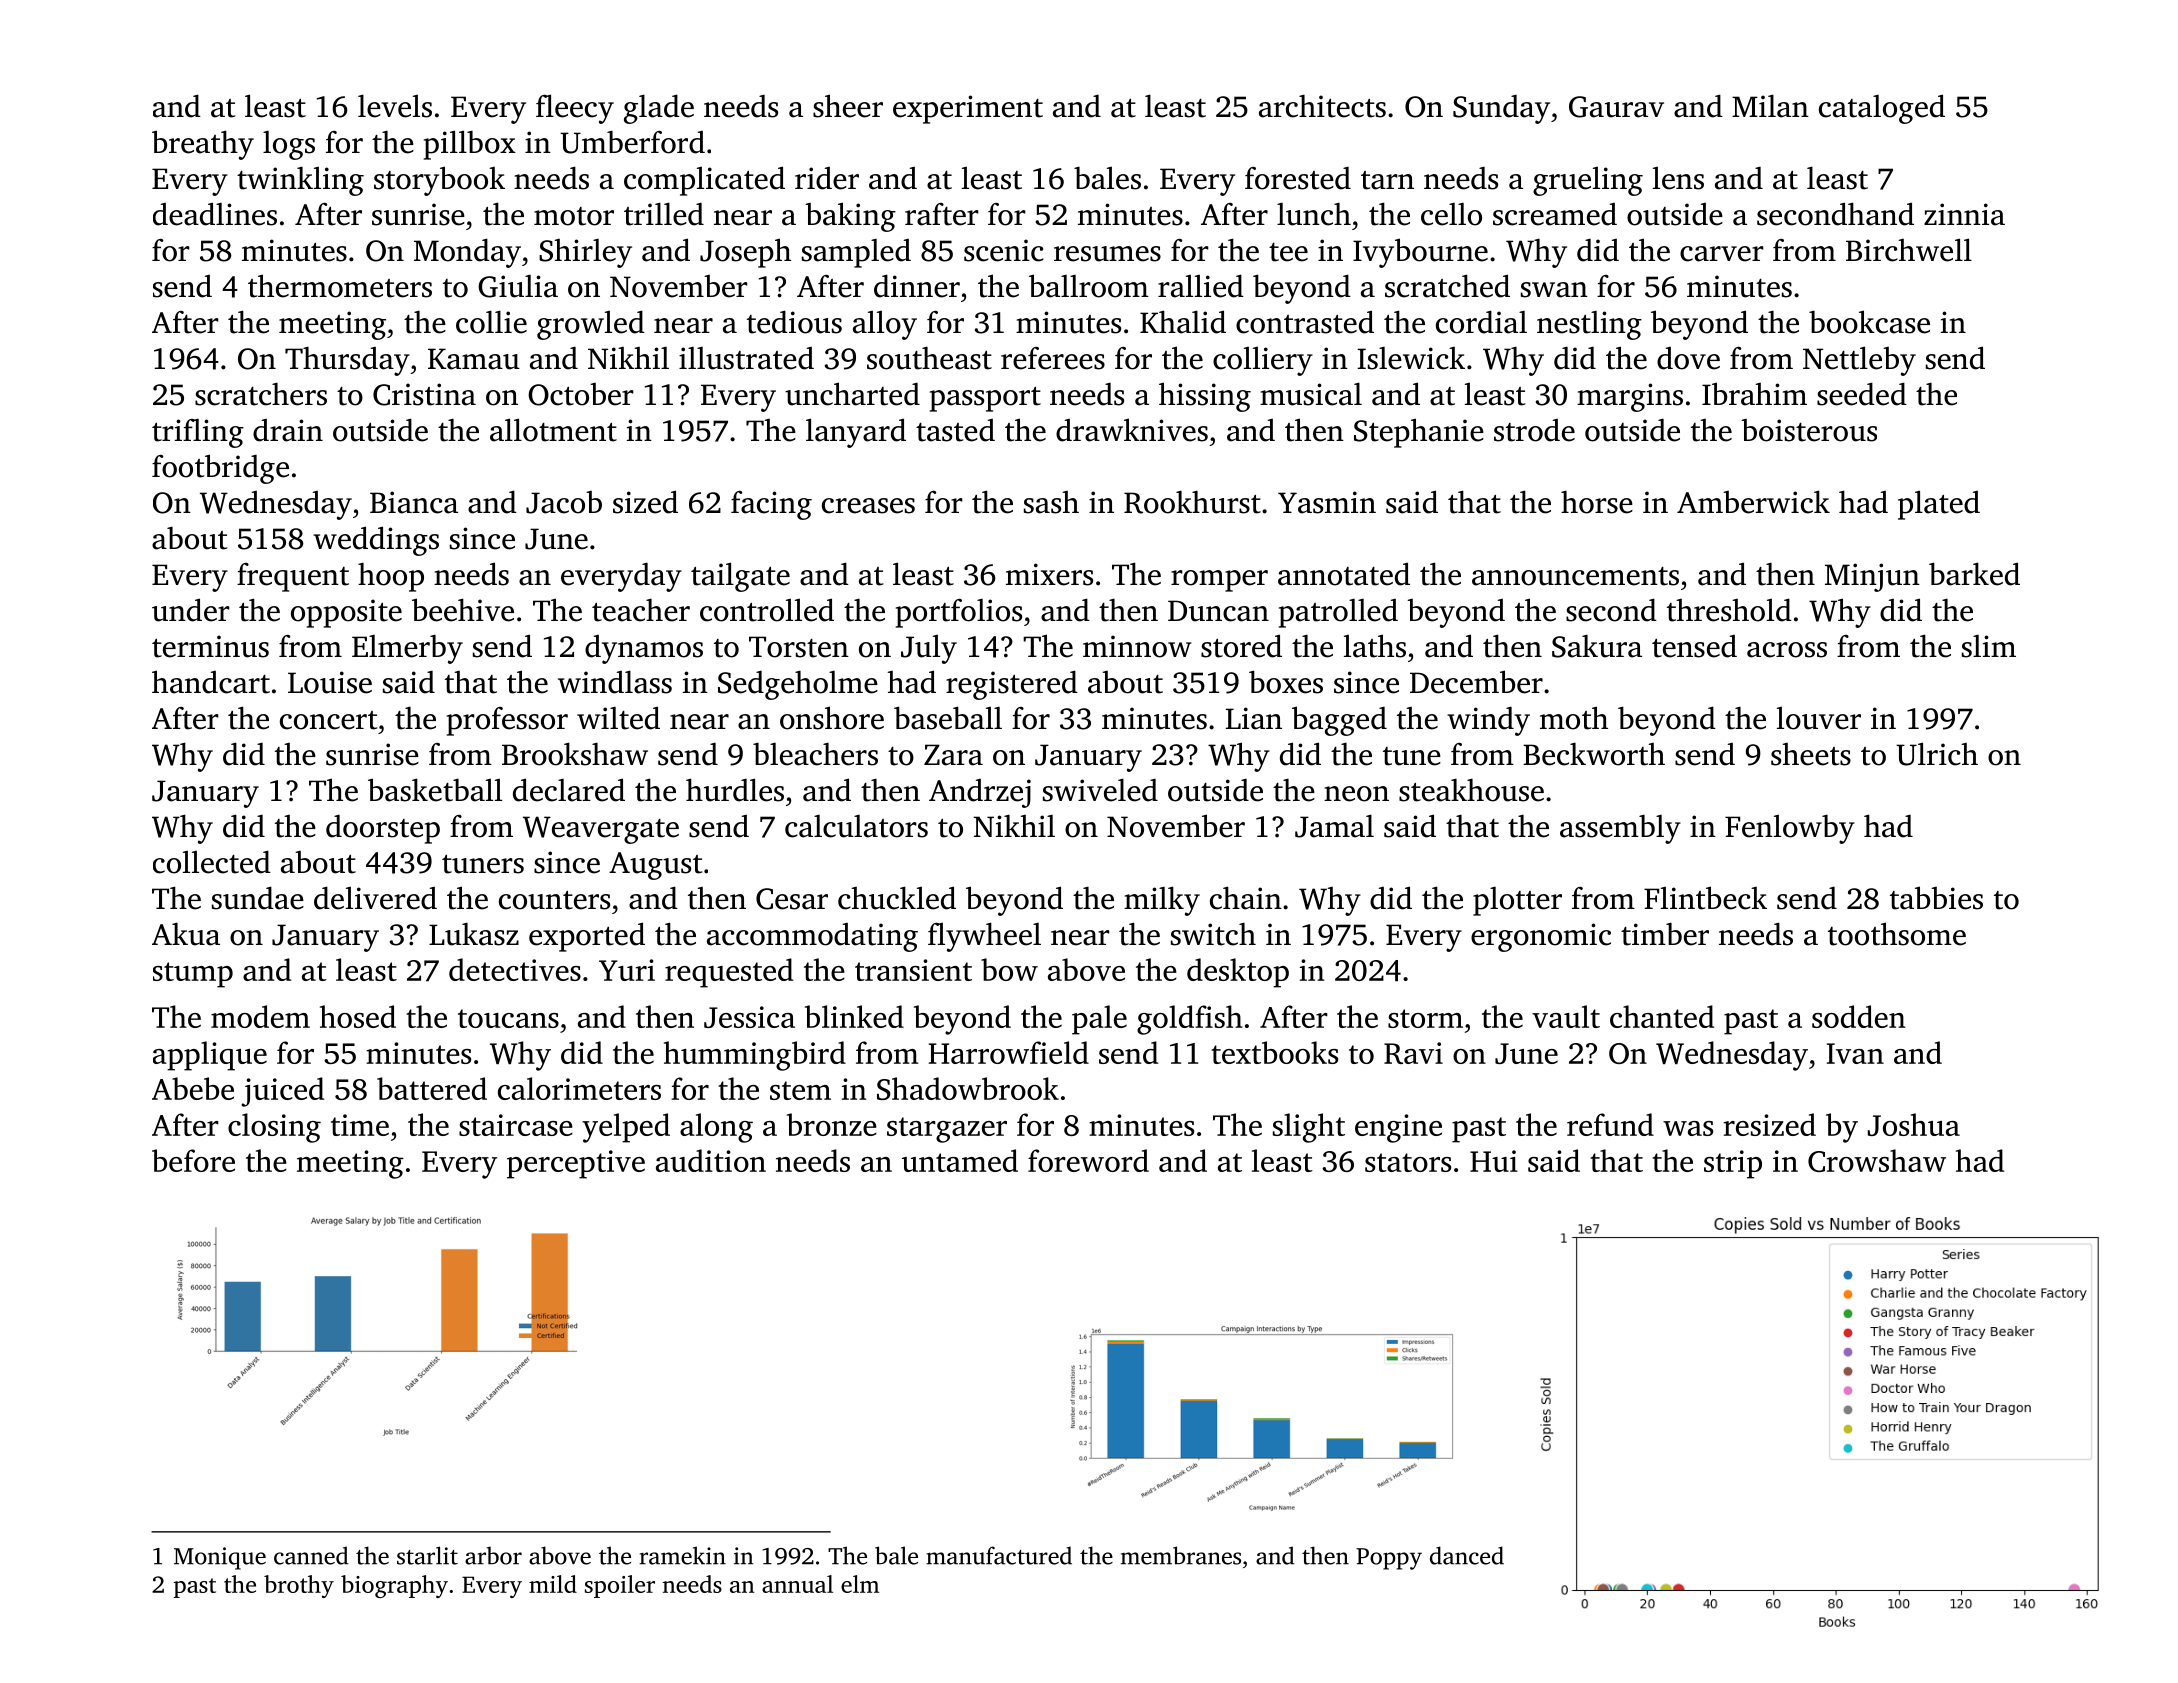 This page has height=1683, width=2178. Describe the element at coordinates (797, 1584) in the page. I see `annual` at that location.
